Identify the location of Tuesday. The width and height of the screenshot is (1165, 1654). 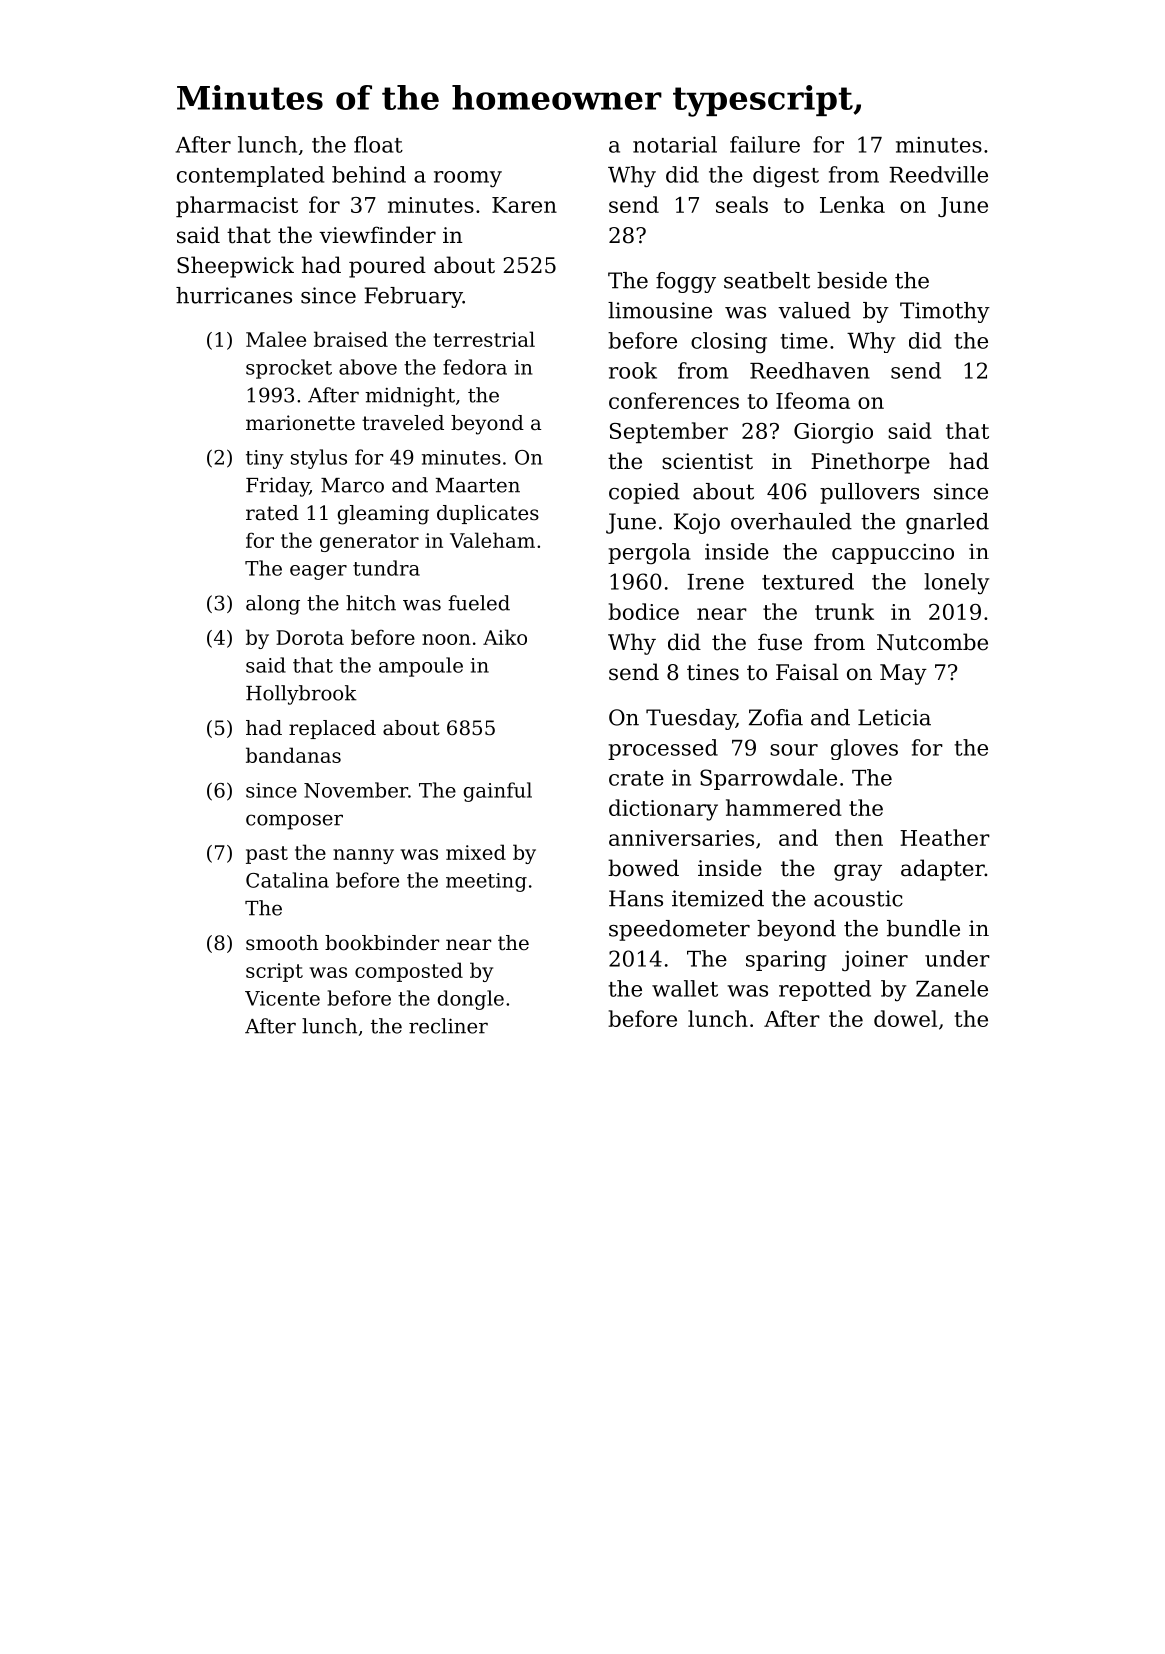
(691, 719).
